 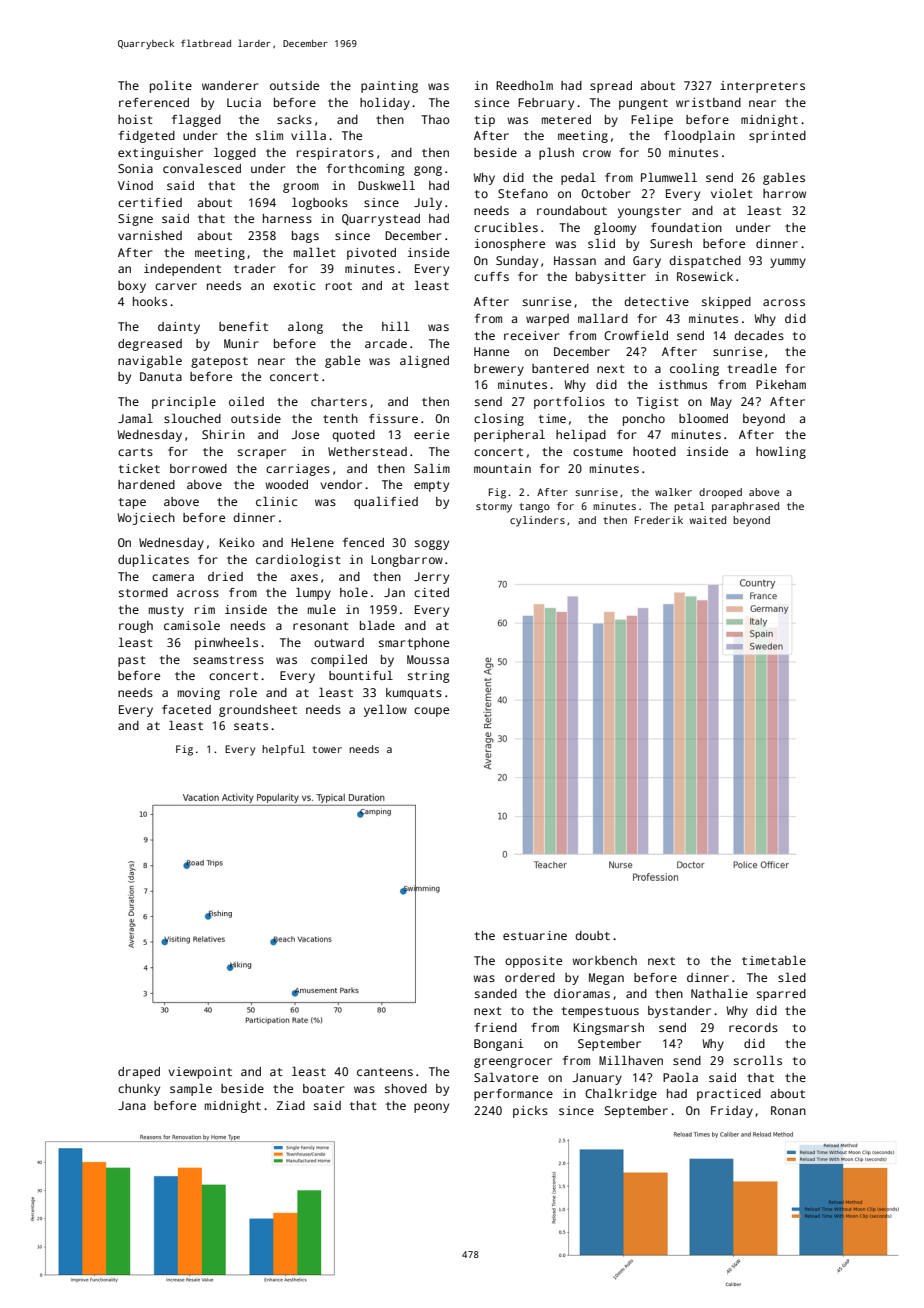 What do you see at coordinates (154, 102) in the screenshot?
I see `referenced` at bounding box center [154, 102].
